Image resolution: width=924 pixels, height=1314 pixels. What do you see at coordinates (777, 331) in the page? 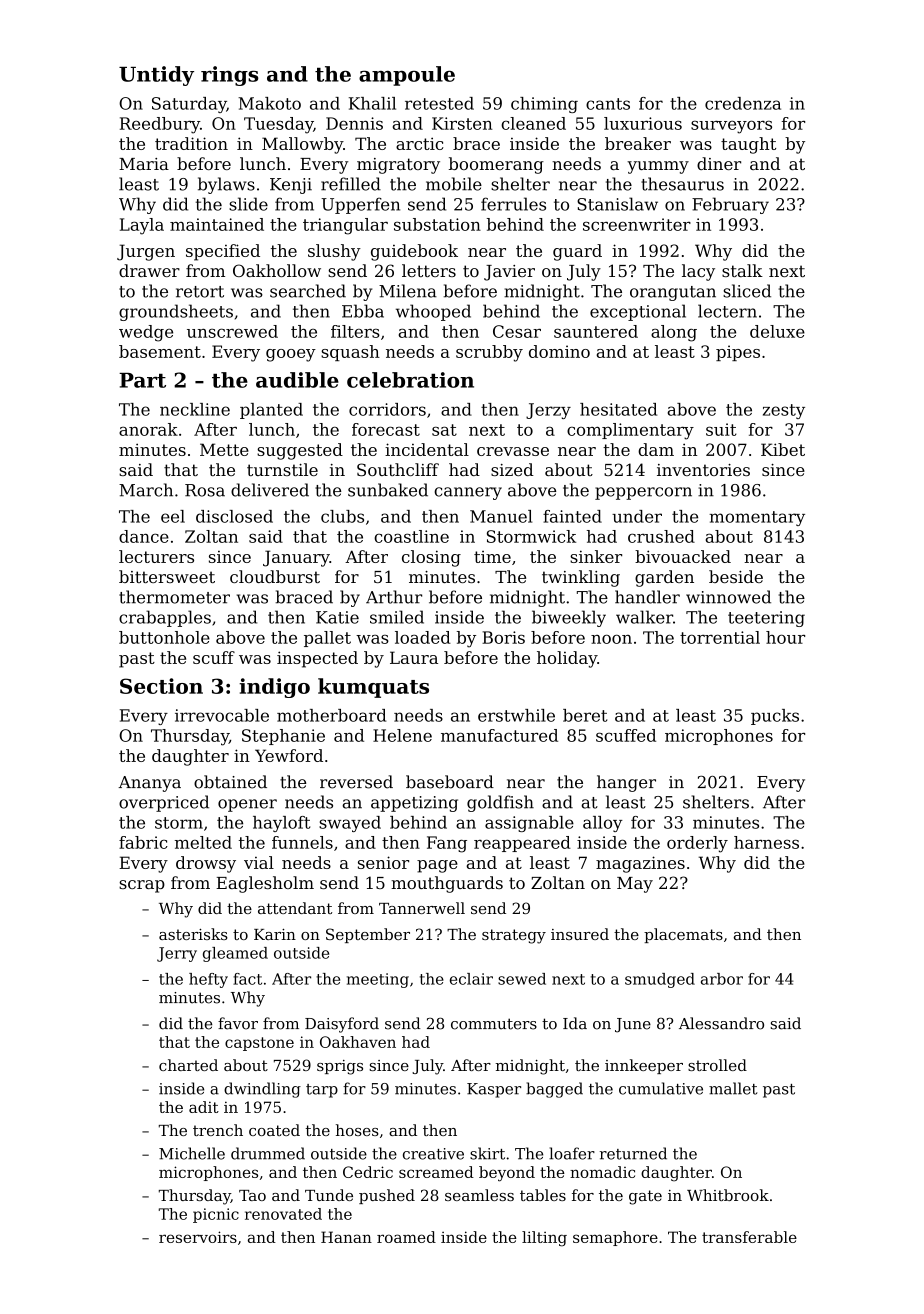
I see `deluxe` at bounding box center [777, 331].
